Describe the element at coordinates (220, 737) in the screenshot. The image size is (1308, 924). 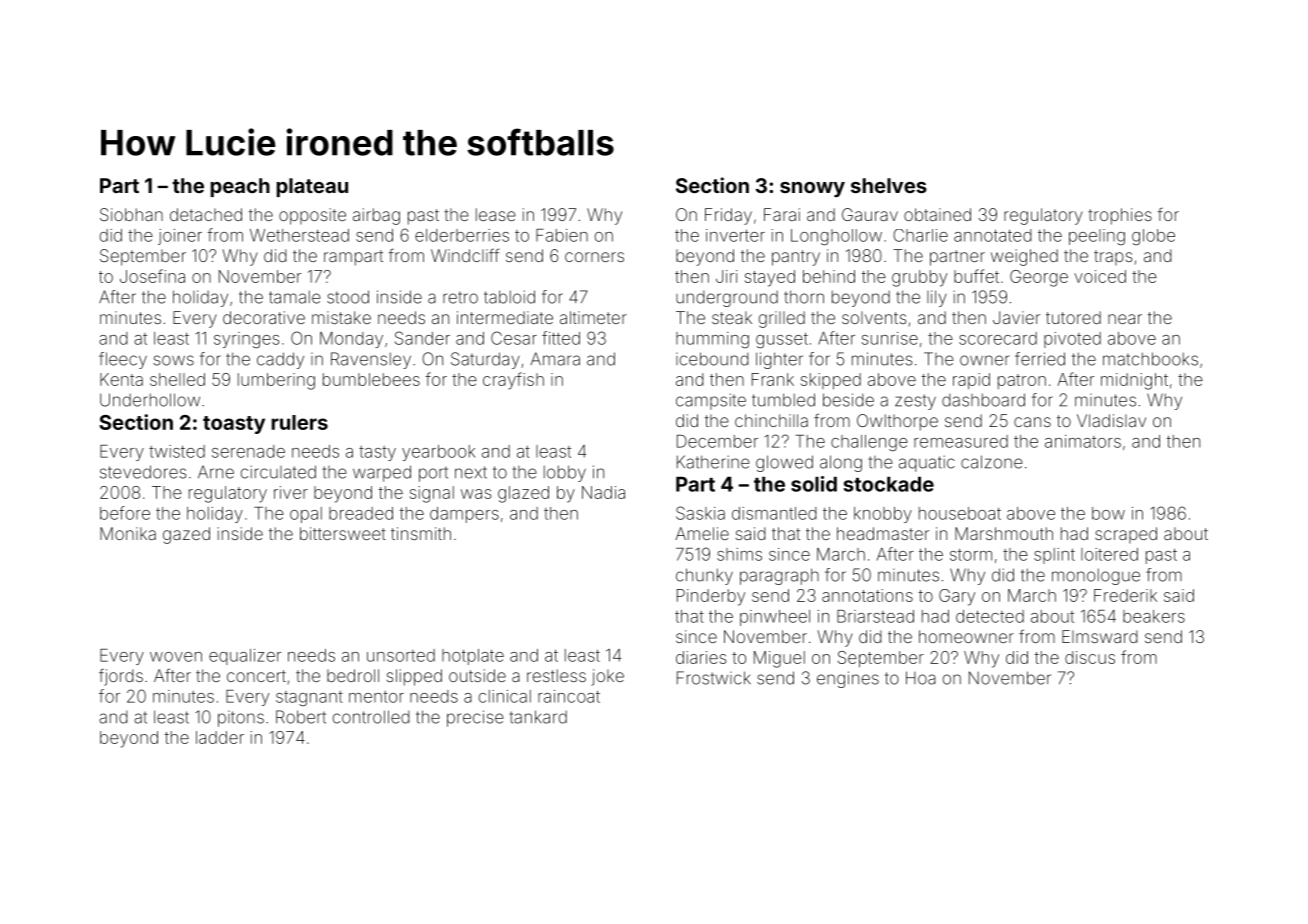
I see `ladder` at that location.
